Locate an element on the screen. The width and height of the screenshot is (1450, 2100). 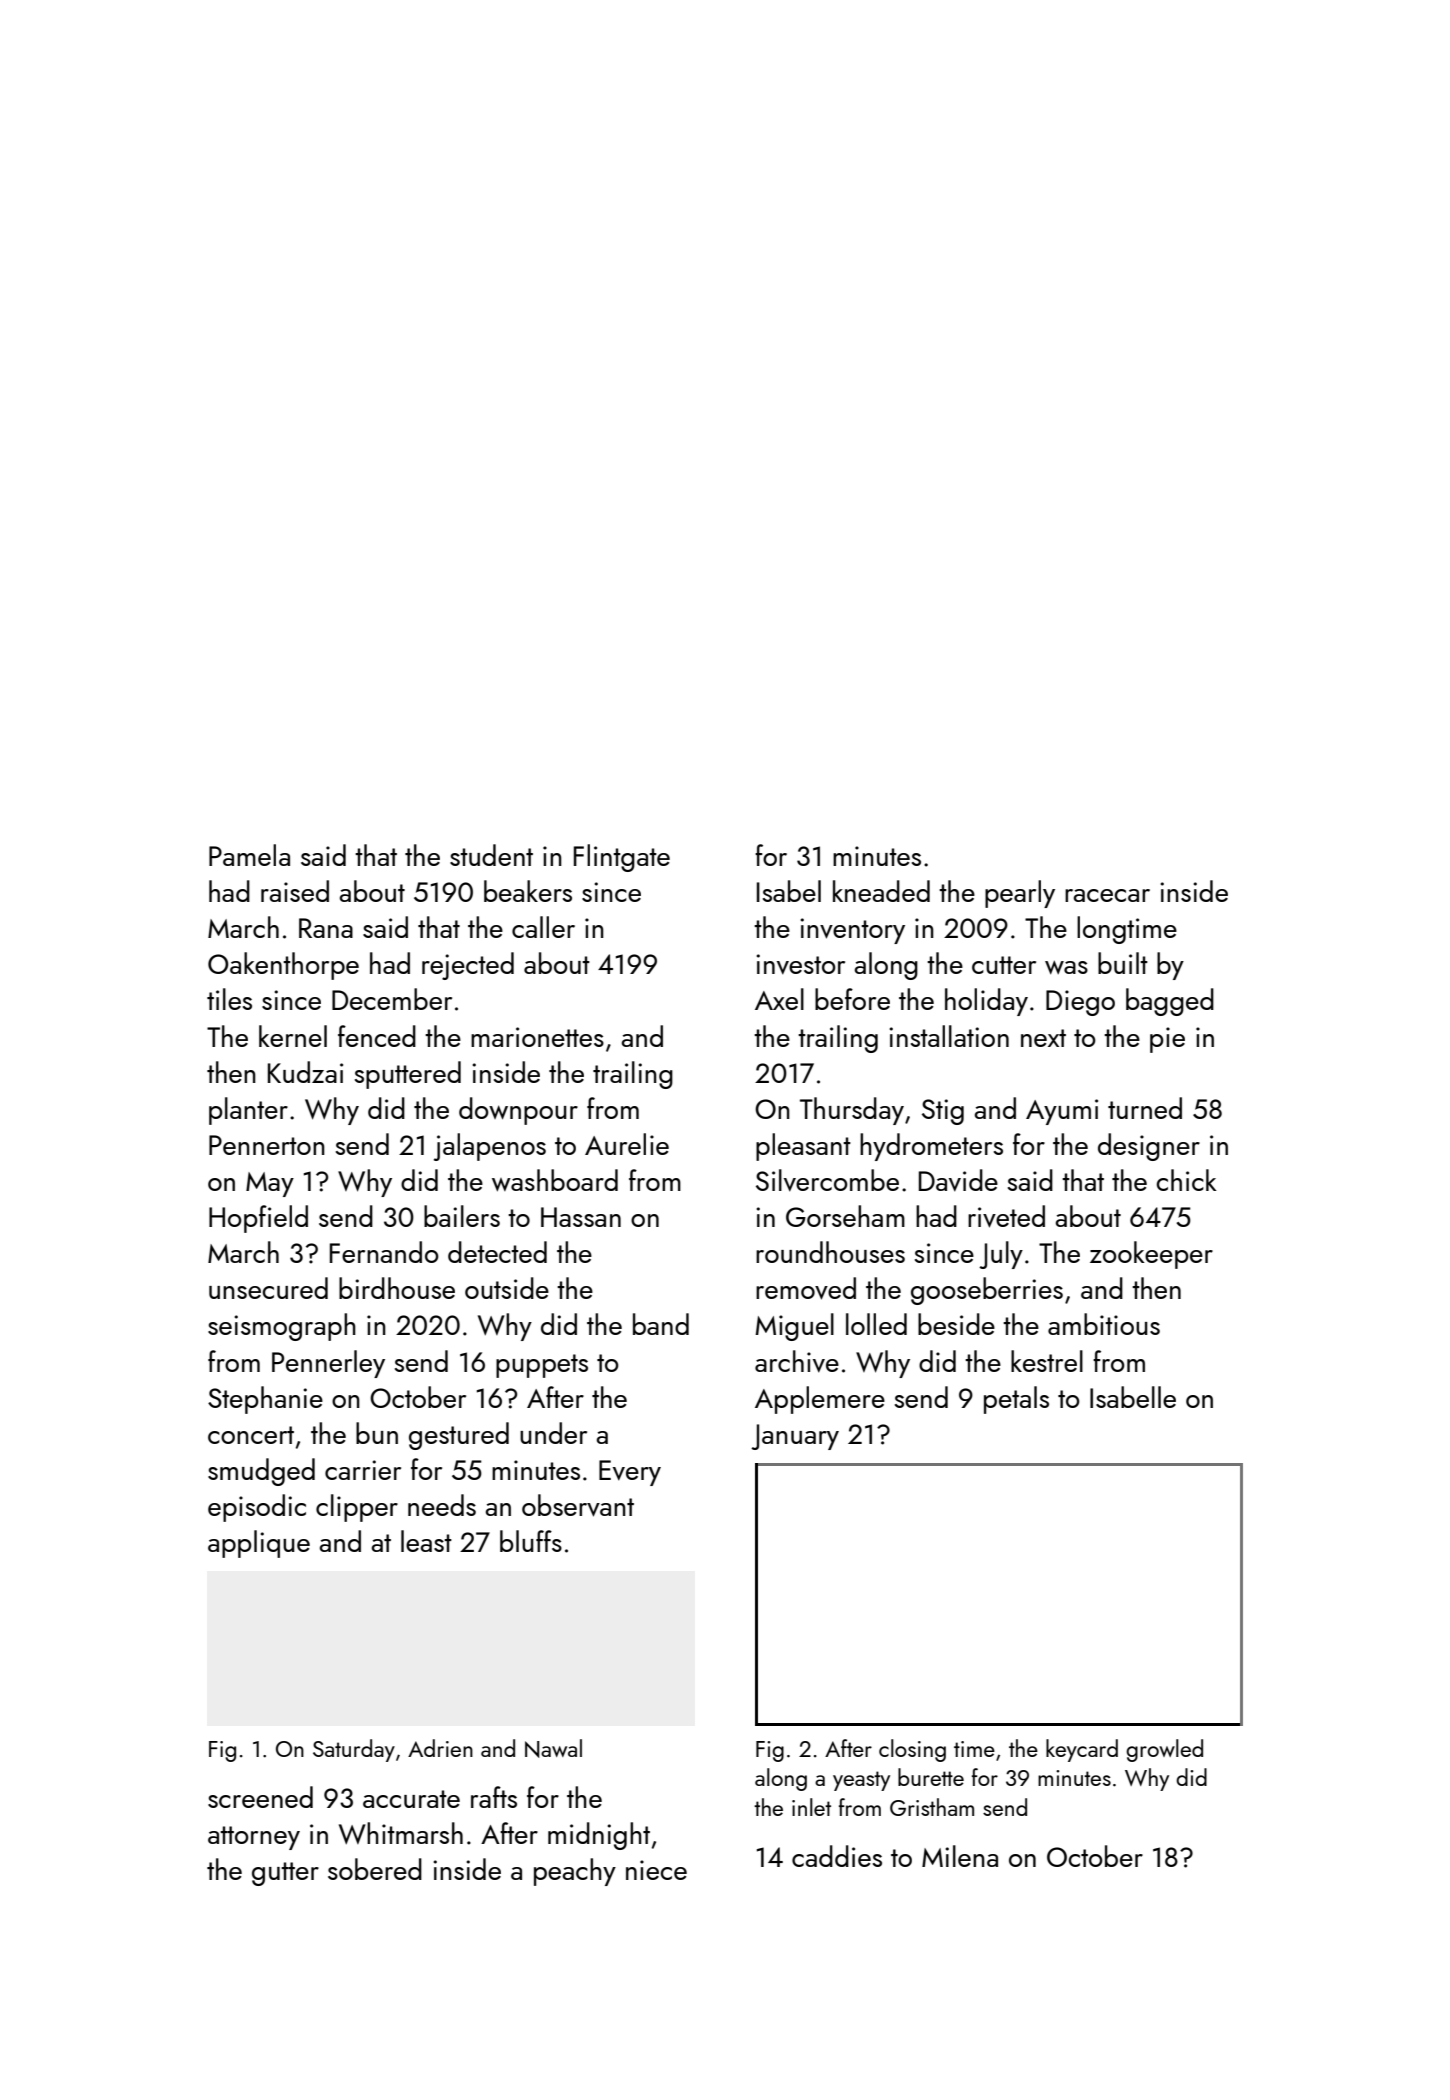
raised is located at coordinates (295, 891).
